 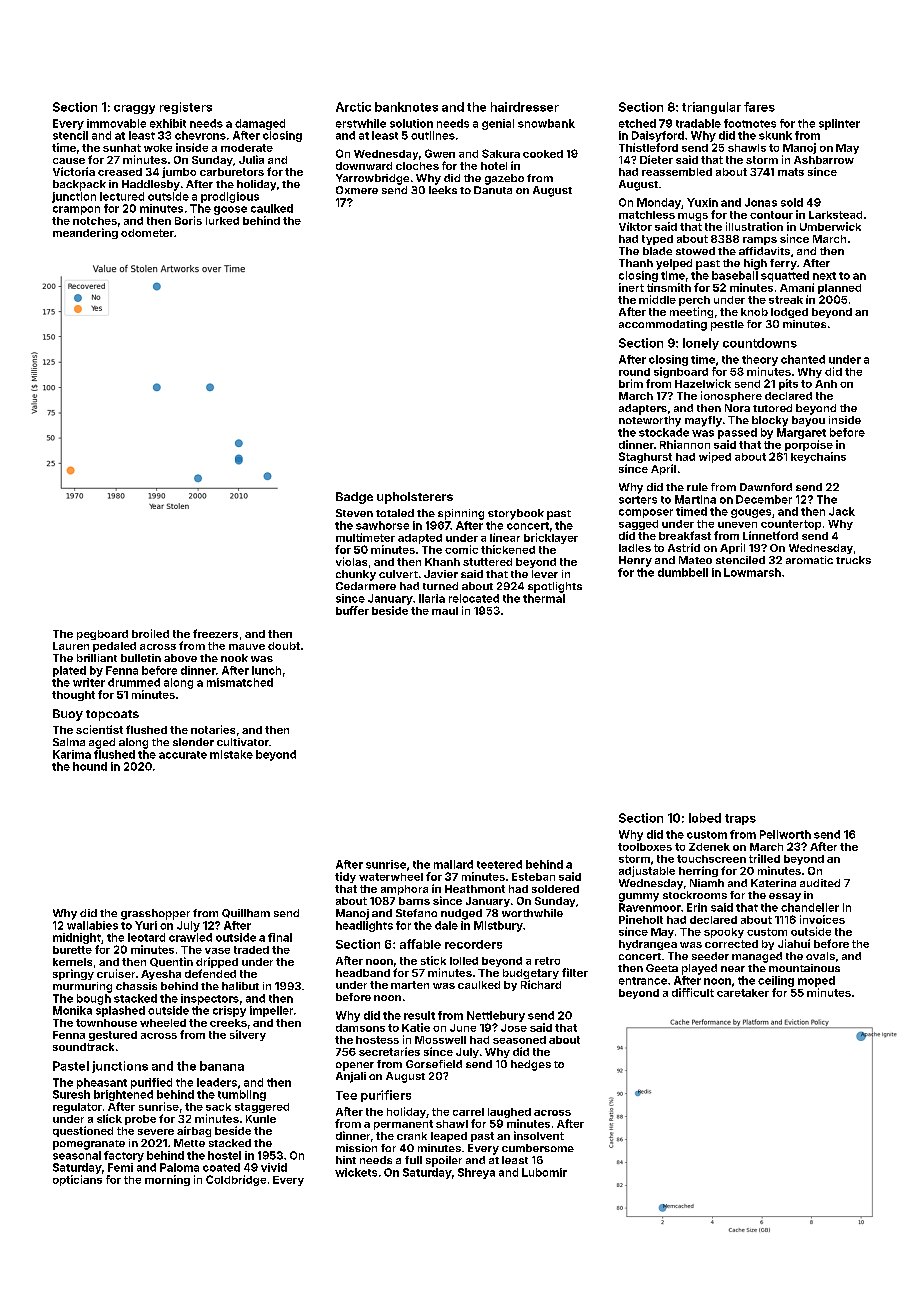 I want to click on airbag, so click(x=194, y=1131).
